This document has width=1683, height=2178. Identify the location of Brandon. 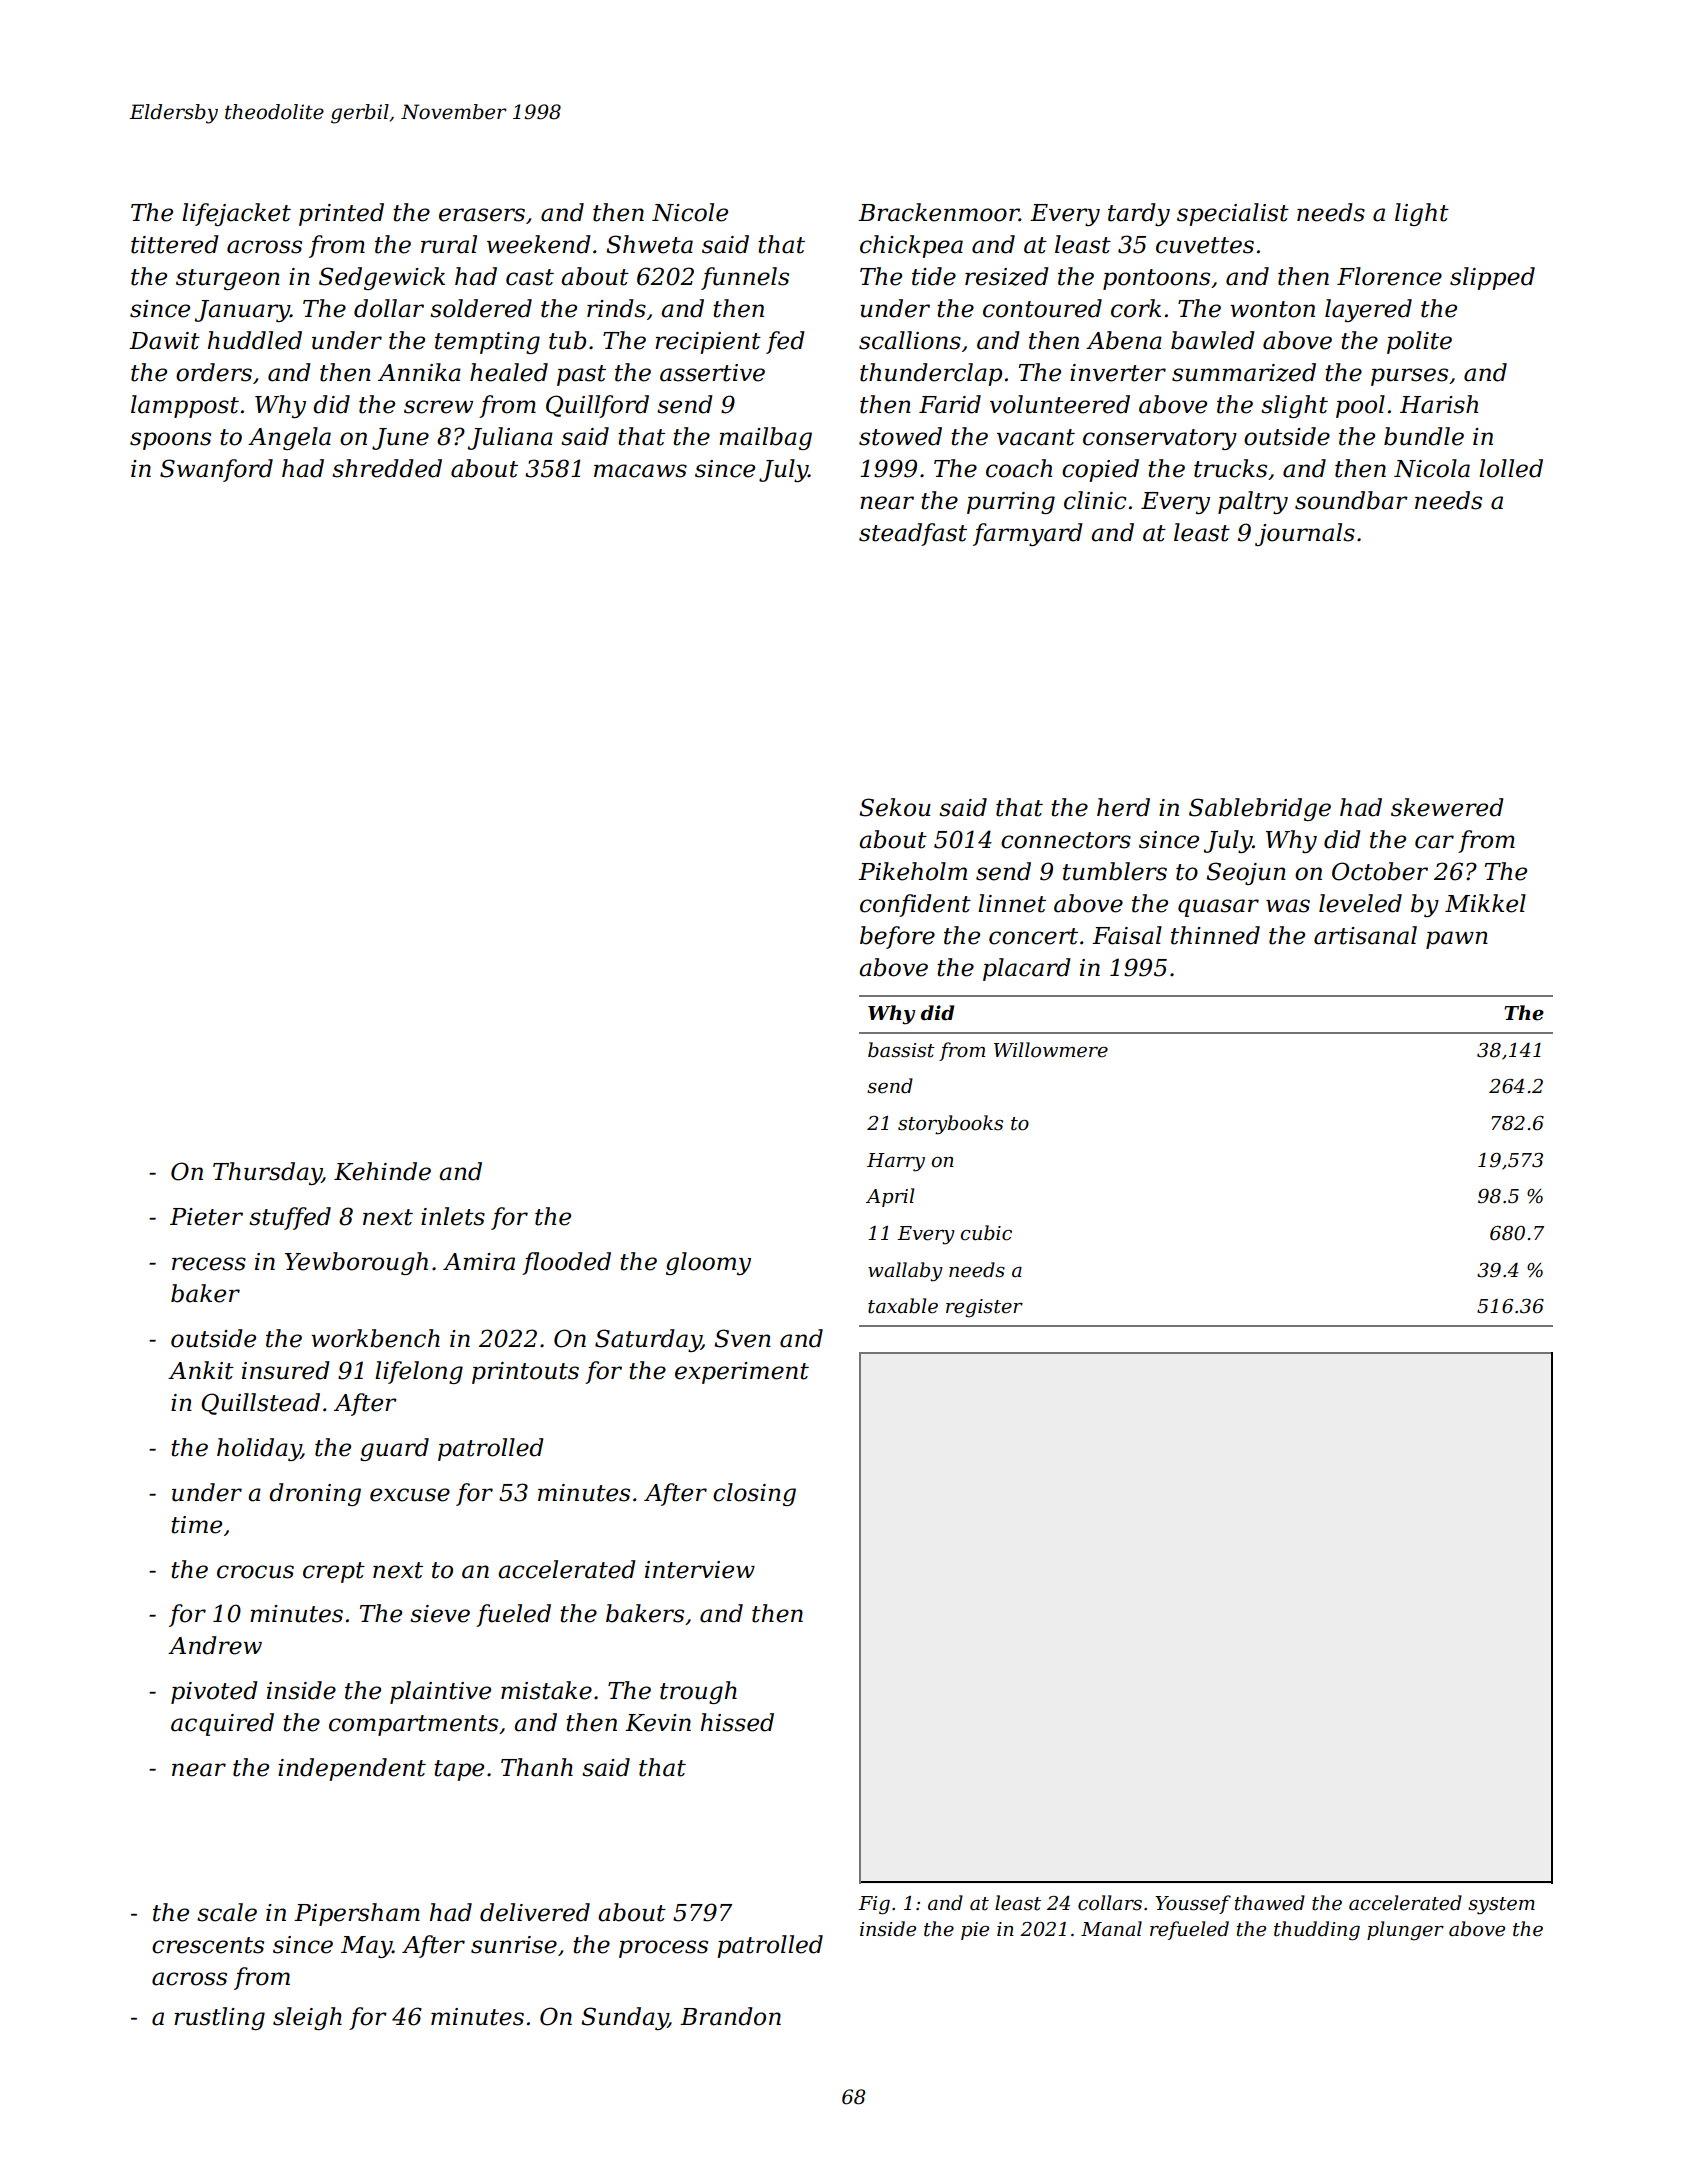
(730, 2016).
